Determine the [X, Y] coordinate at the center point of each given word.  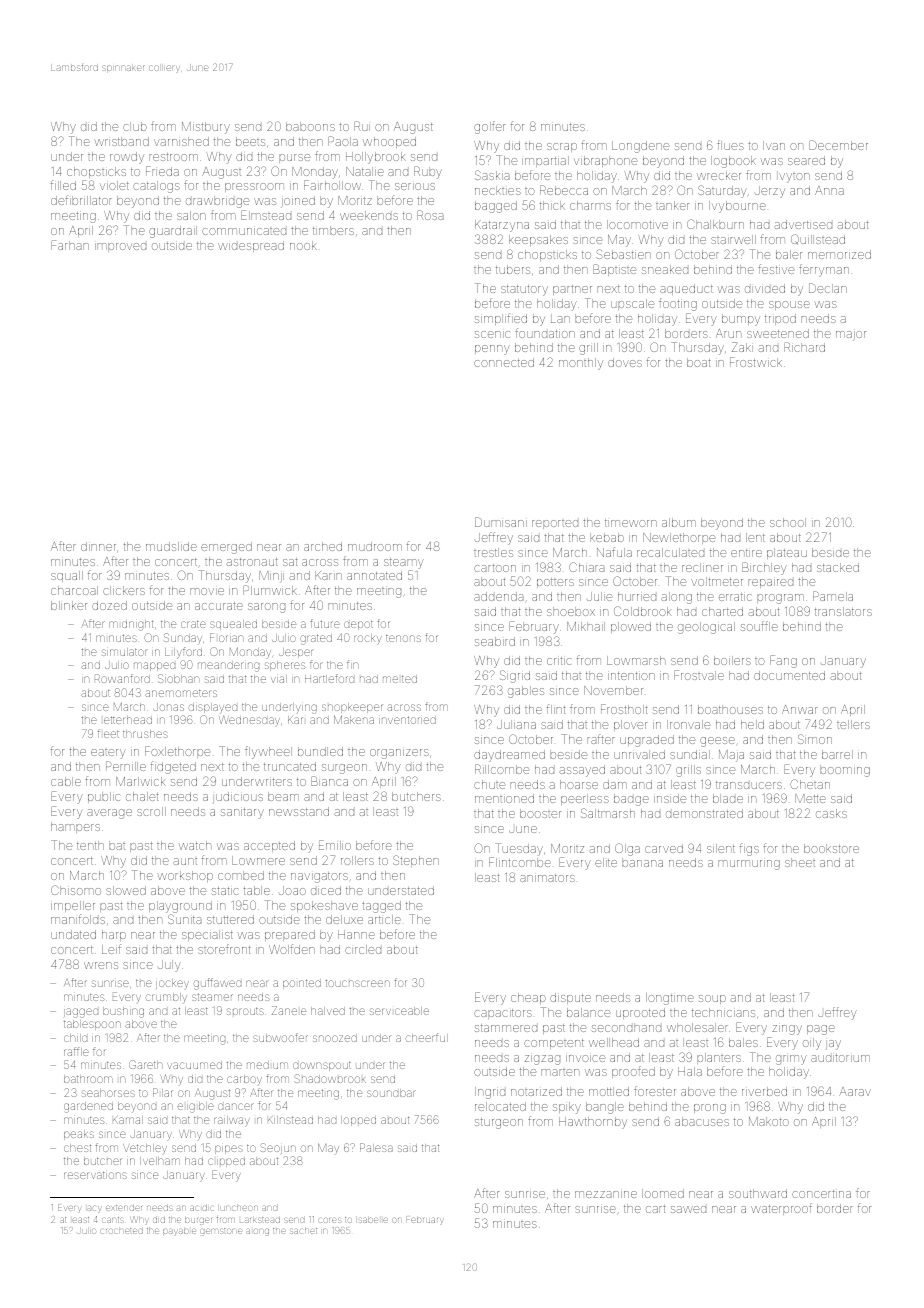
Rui [362, 126]
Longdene [640, 147]
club [135, 126]
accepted [269, 846]
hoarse [579, 784]
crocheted [122, 1231]
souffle [759, 626]
